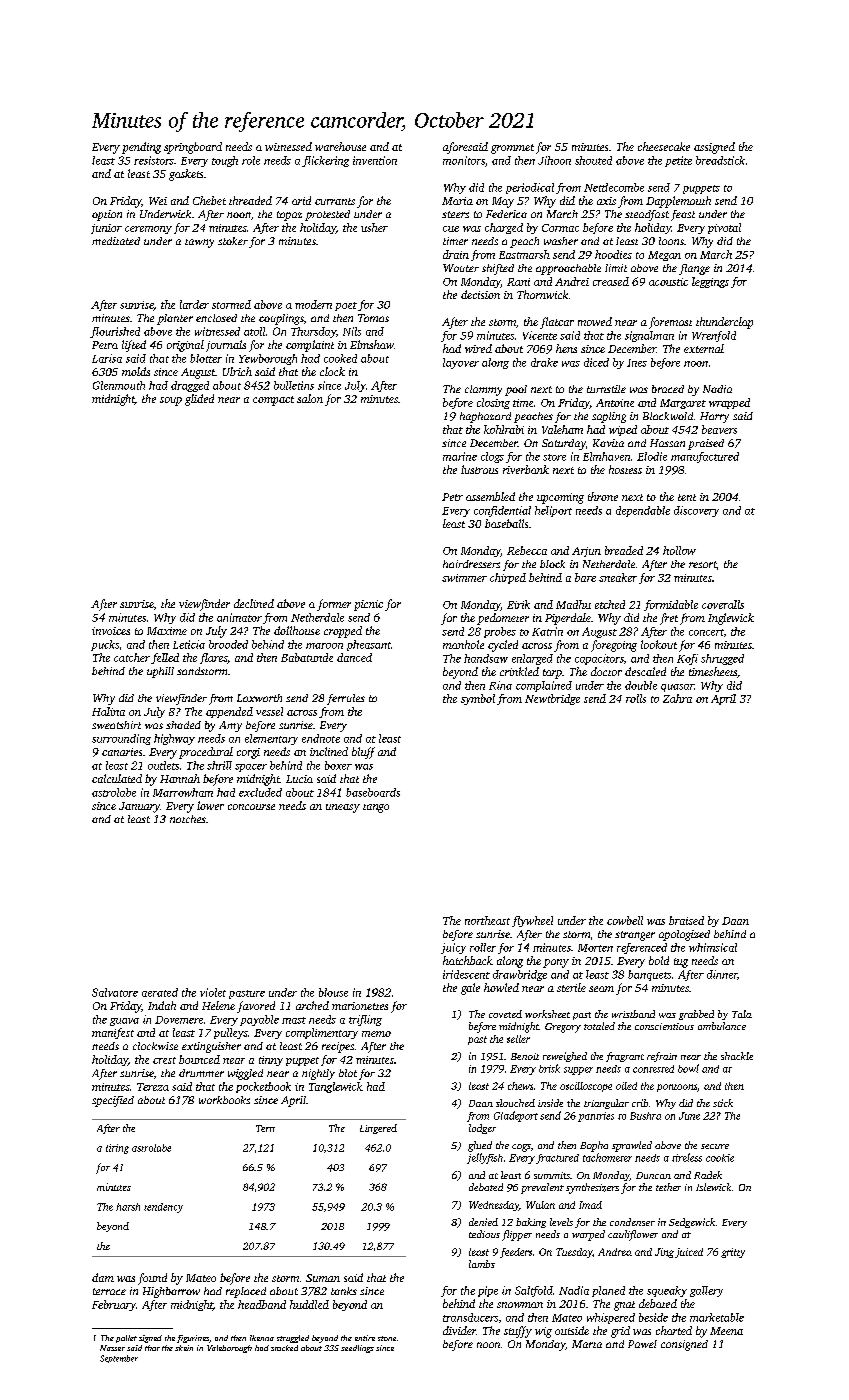 The image size is (849, 1400). What do you see at coordinates (664, 146) in the image?
I see `cheesecake` at bounding box center [664, 146].
